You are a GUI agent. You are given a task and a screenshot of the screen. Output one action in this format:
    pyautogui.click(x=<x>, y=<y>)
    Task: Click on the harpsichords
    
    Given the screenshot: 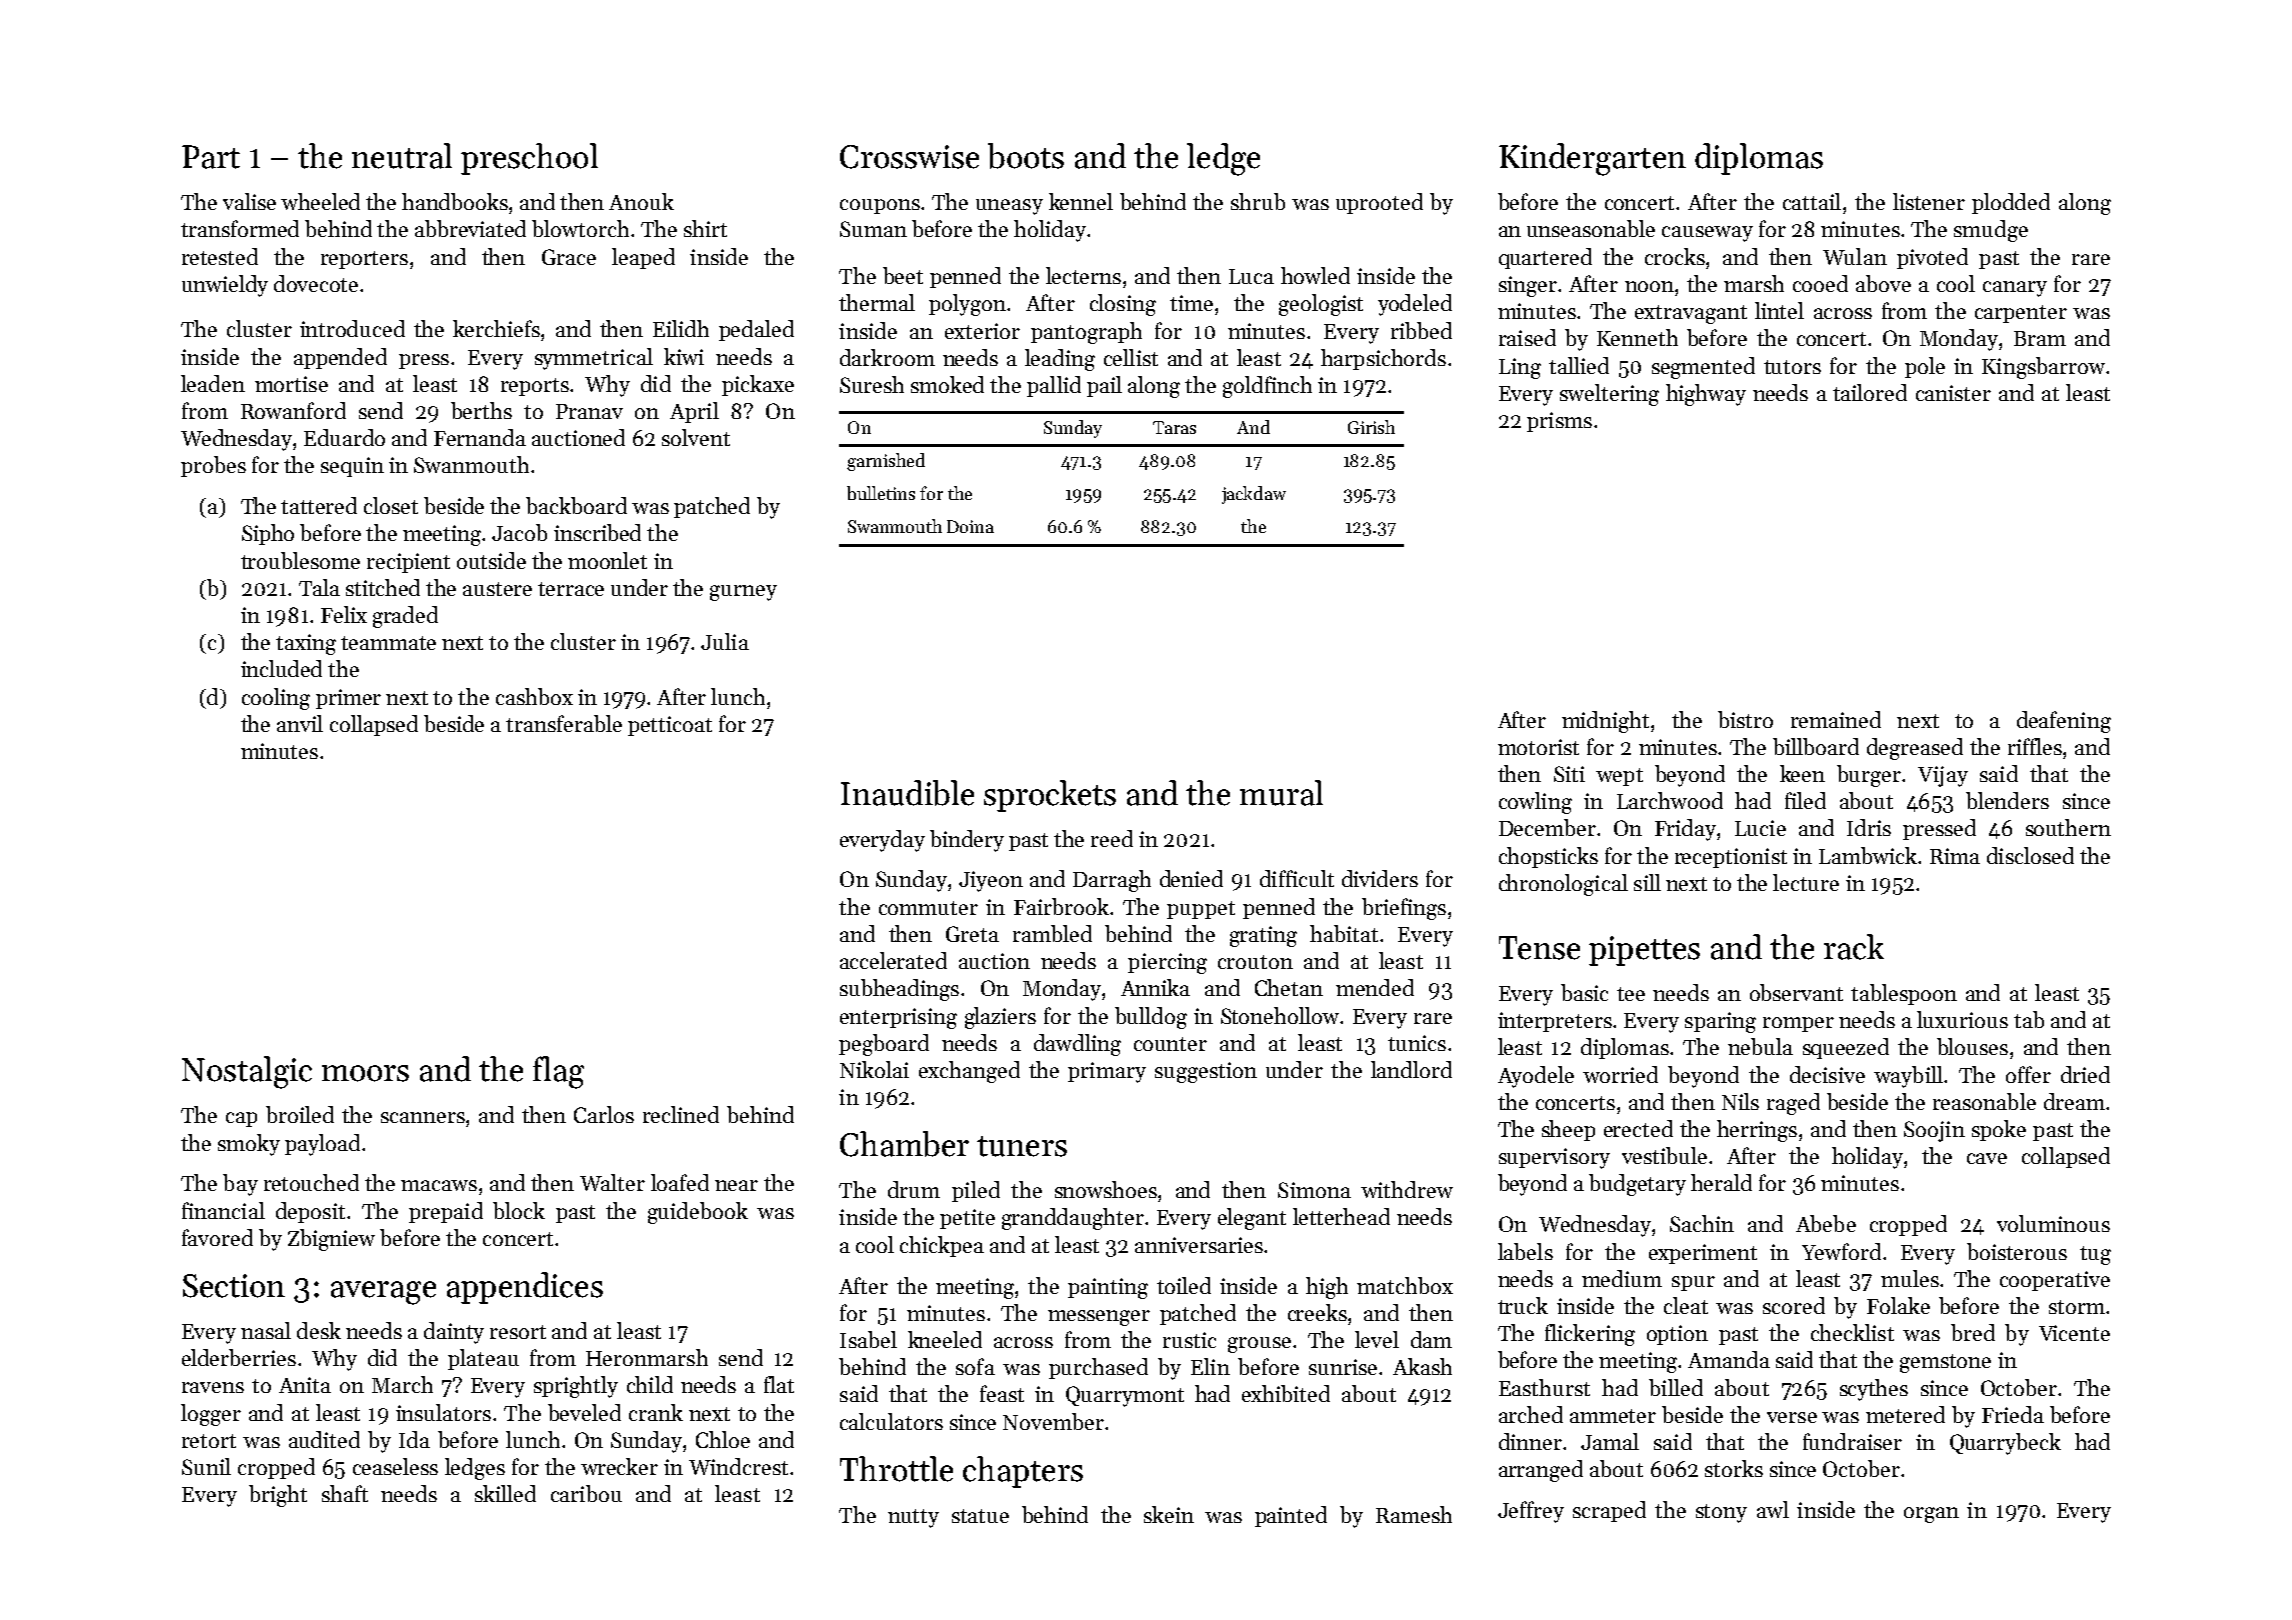 What is the action you would take?
    pyautogui.click(x=1383, y=359)
